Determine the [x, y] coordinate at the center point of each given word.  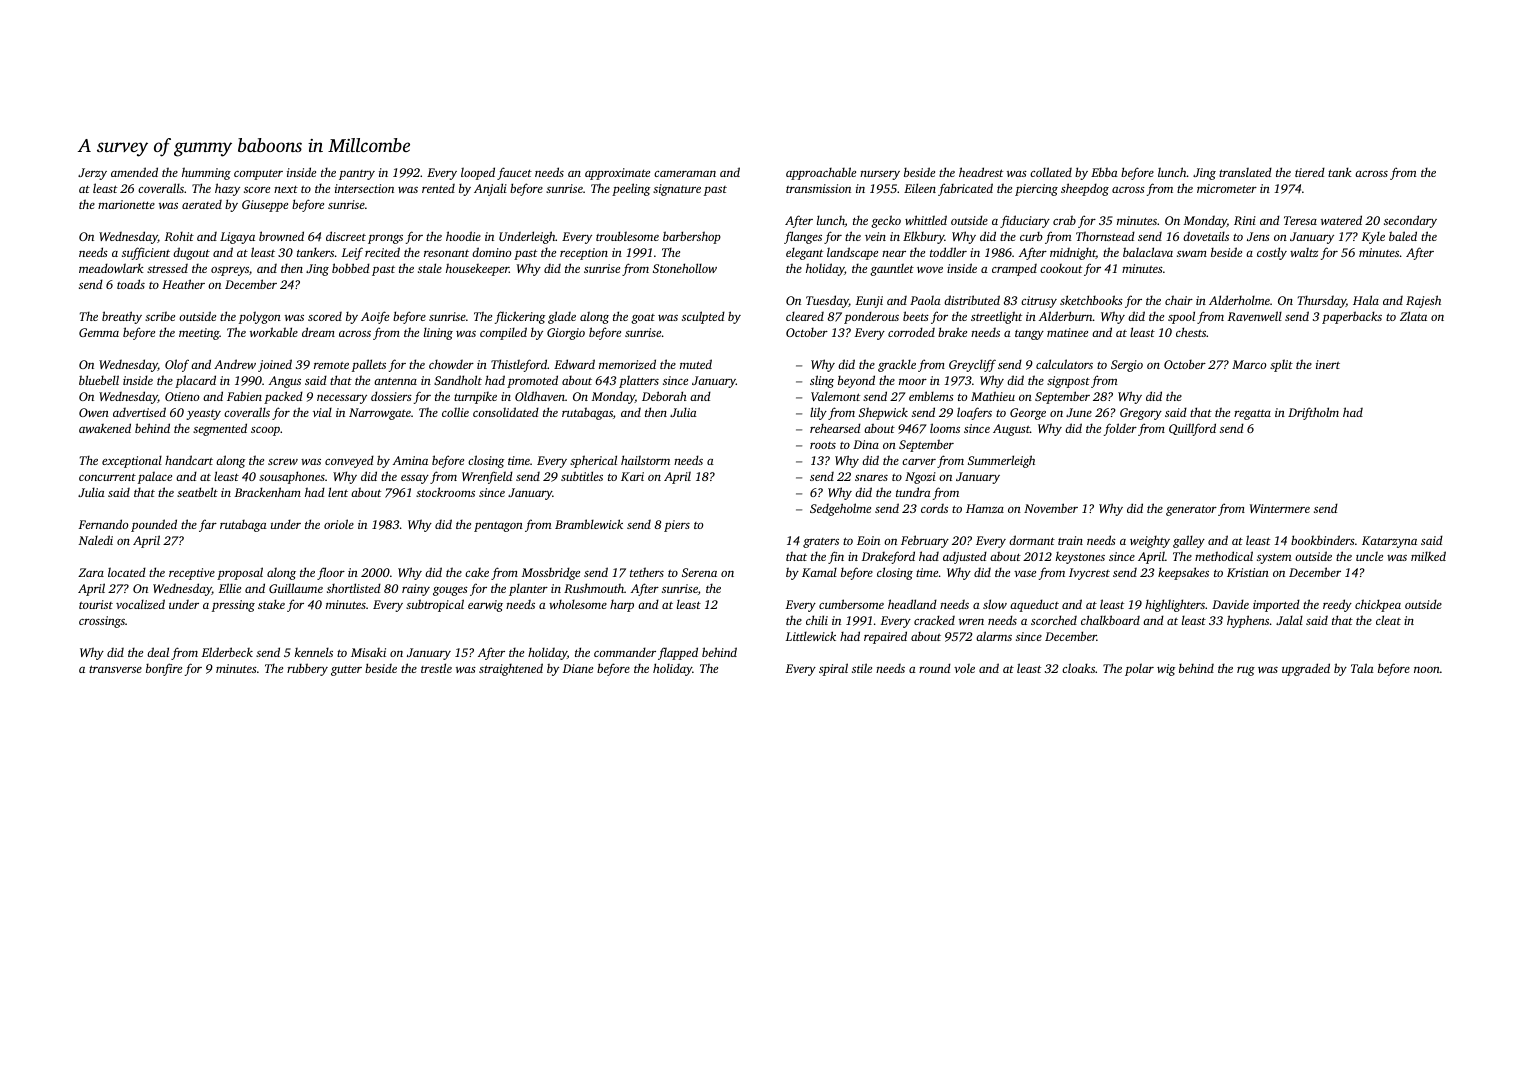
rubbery [307, 669]
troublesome [627, 236]
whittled [926, 220]
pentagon [498, 527]
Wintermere [1280, 508]
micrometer [1227, 188]
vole [964, 668]
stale [430, 268]
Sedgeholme [840, 509]
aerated [202, 204]
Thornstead [1105, 236]
